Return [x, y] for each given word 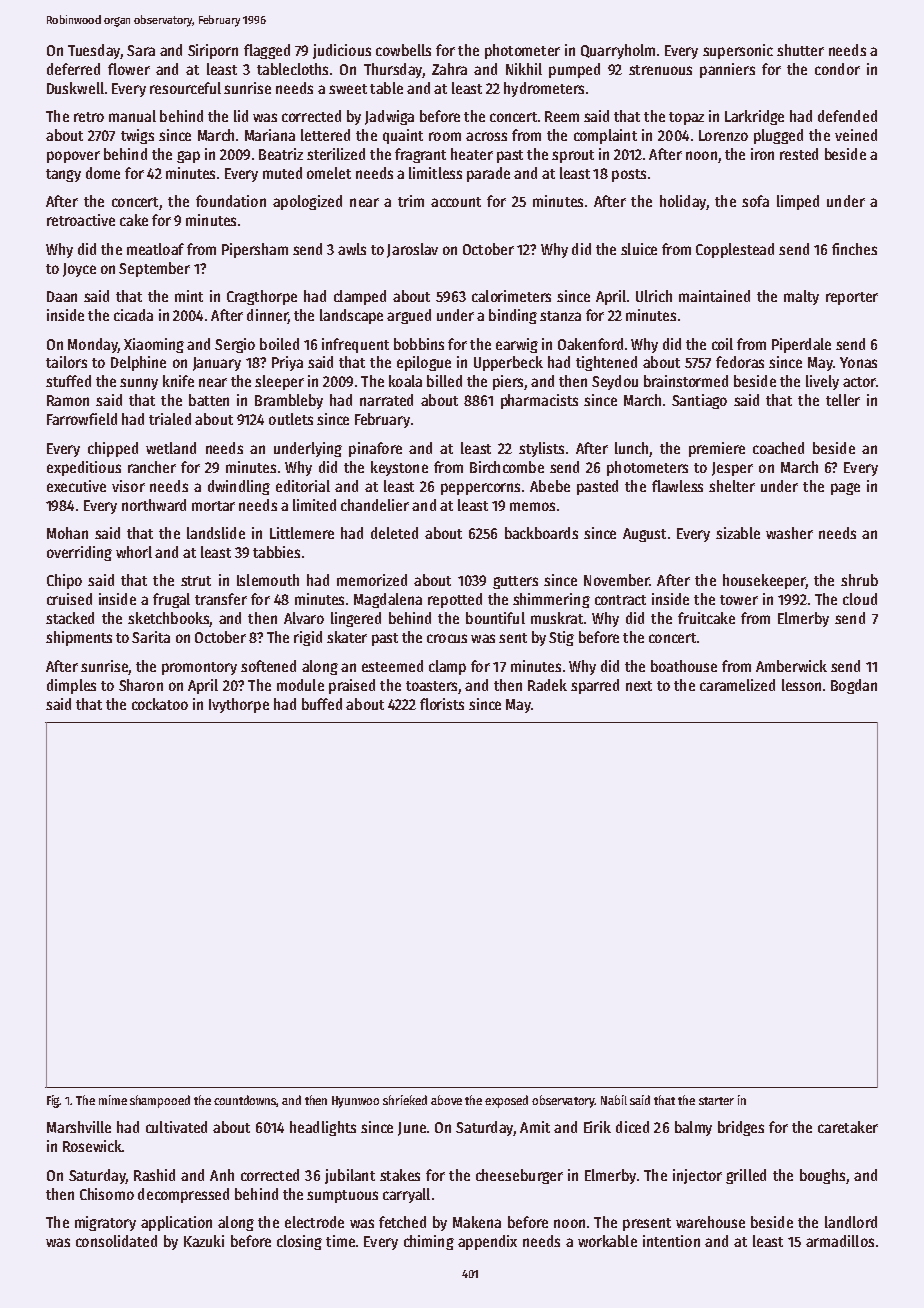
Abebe [550, 486]
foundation [231, 201]
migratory [105, 1223]
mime [113, 1100]
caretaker [848, 1127]
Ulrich [654, 296]
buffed [322, 704]
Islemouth [268, 580]
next [639, 686]
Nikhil [524, 69]
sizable [738, 533]
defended [847, 116]
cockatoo [160, 704]
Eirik [597, 1127]
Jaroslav [412, 250]
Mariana [270, 135]
